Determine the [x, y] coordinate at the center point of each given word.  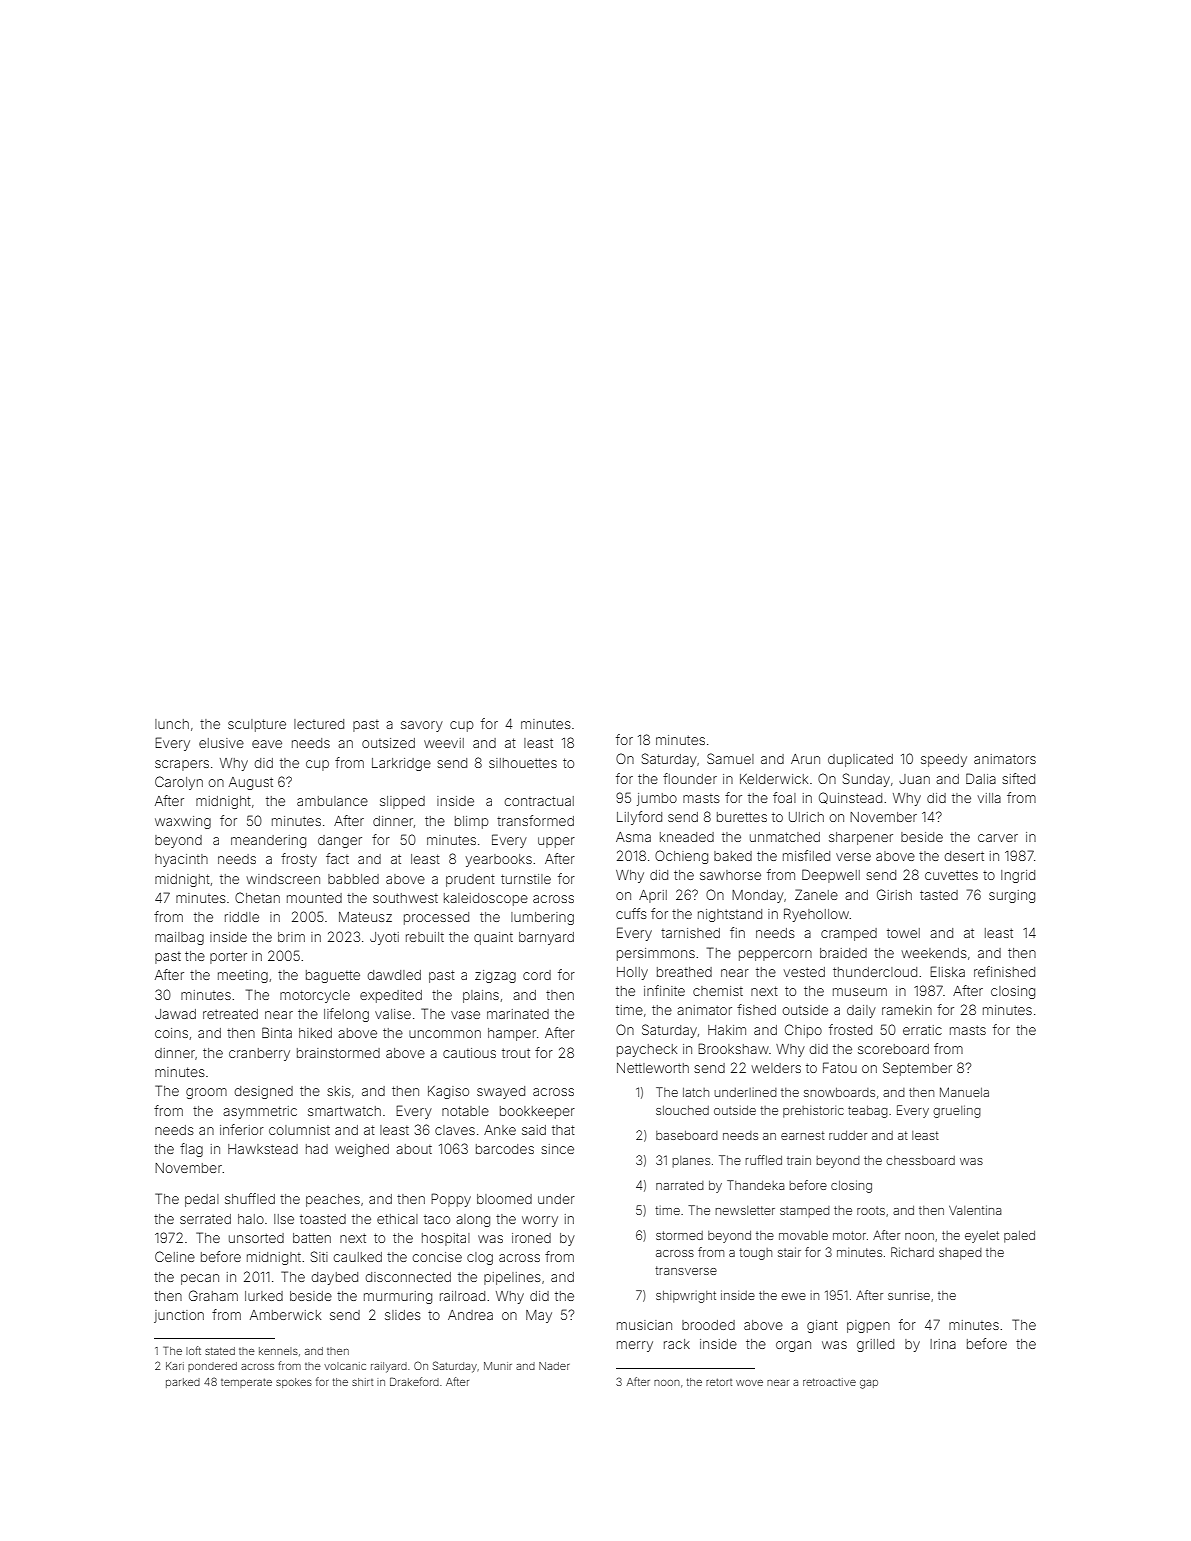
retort [719, 1382]
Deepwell [831, 876]
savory [422, 726]
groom [206, 1093]
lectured [319, 724]
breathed [684, 972]
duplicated [860, 760]
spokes [294, 1383]
